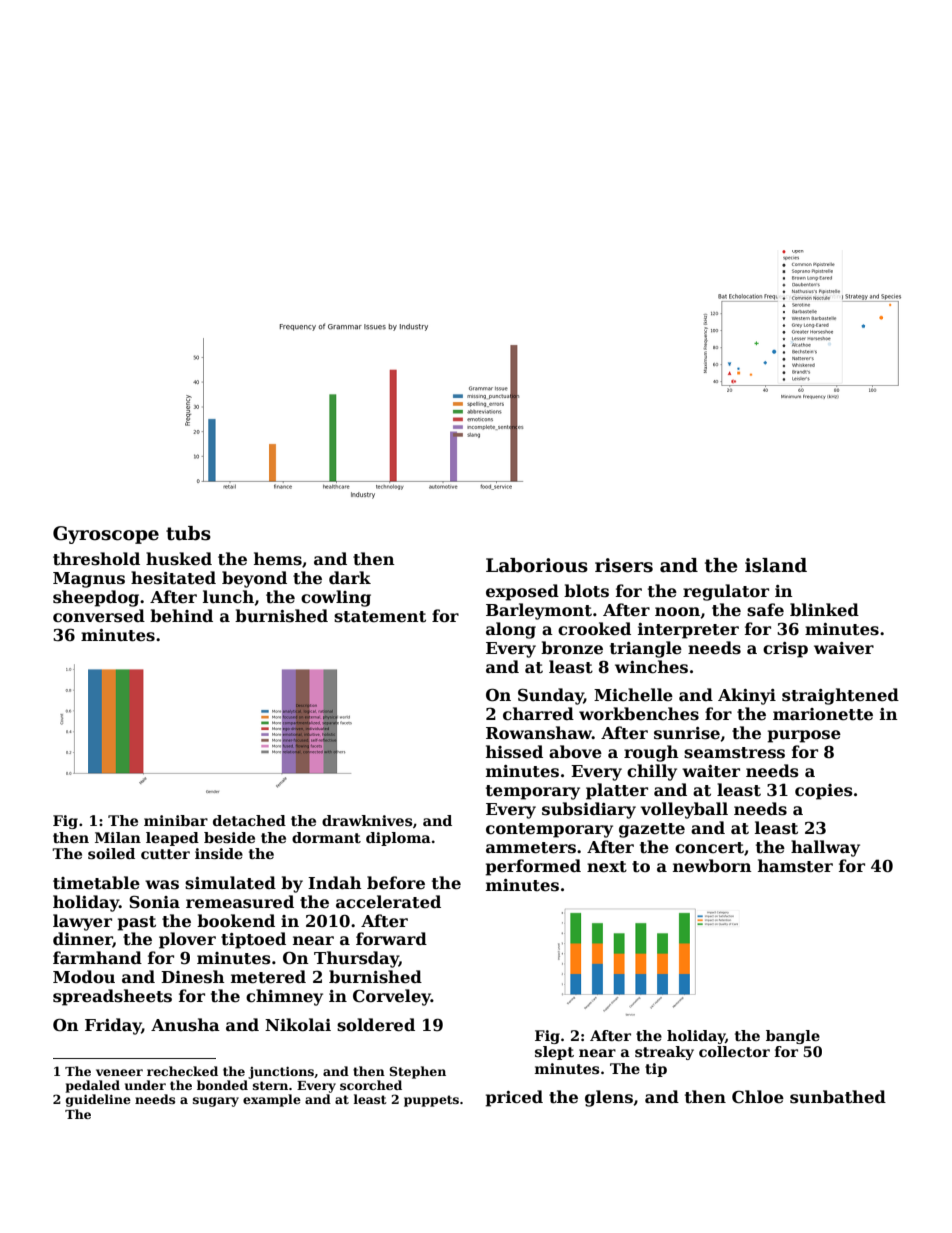 The width and height of the screenshot is (952, 1233). What do you see at coordinates (726, 592) in the screenshot?
I see `regulator` at bounding box center [726, 592].
